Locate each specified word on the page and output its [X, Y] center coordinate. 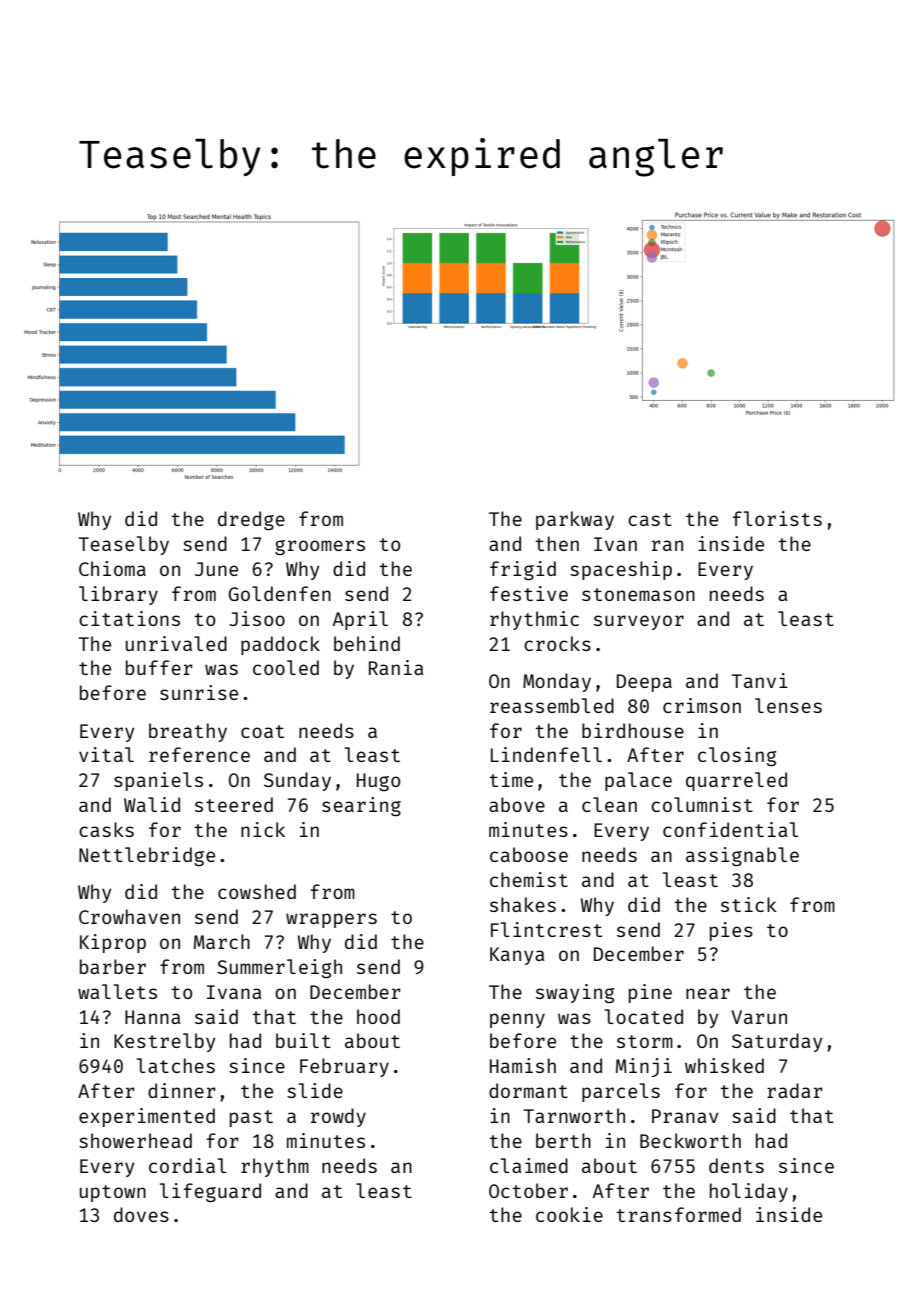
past [251, 1118]
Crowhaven [129, 916]
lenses [788, 705]
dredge [251, 520]
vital [106, 754]
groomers [320, 547]
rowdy [338, 1117]
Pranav [685, 1116]
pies [731, 931]
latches [176, 1065]
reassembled [552, 705]
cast [650, 519]
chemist [529, 879]
